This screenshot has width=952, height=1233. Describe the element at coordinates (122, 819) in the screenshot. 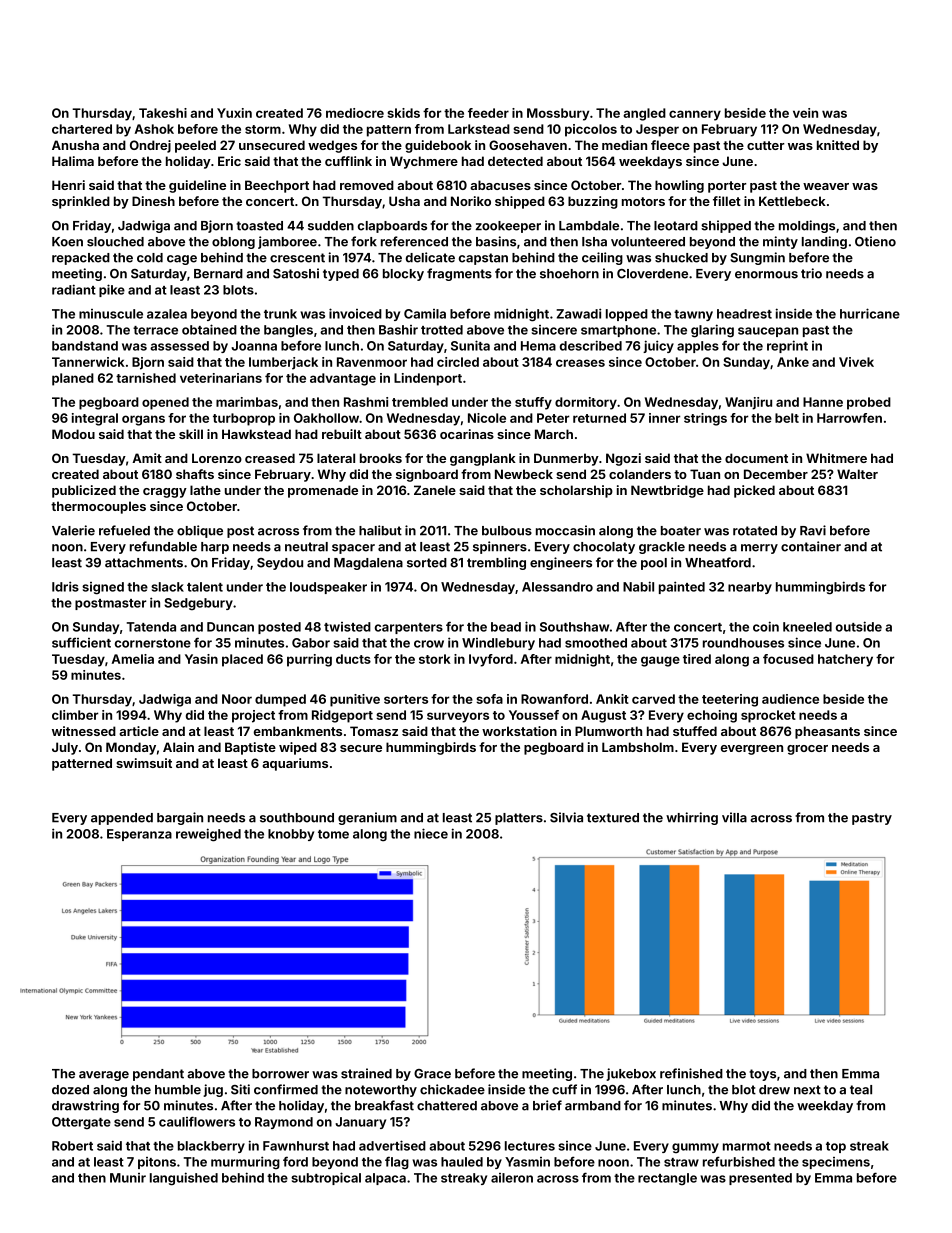

I see `appended` at that location.
